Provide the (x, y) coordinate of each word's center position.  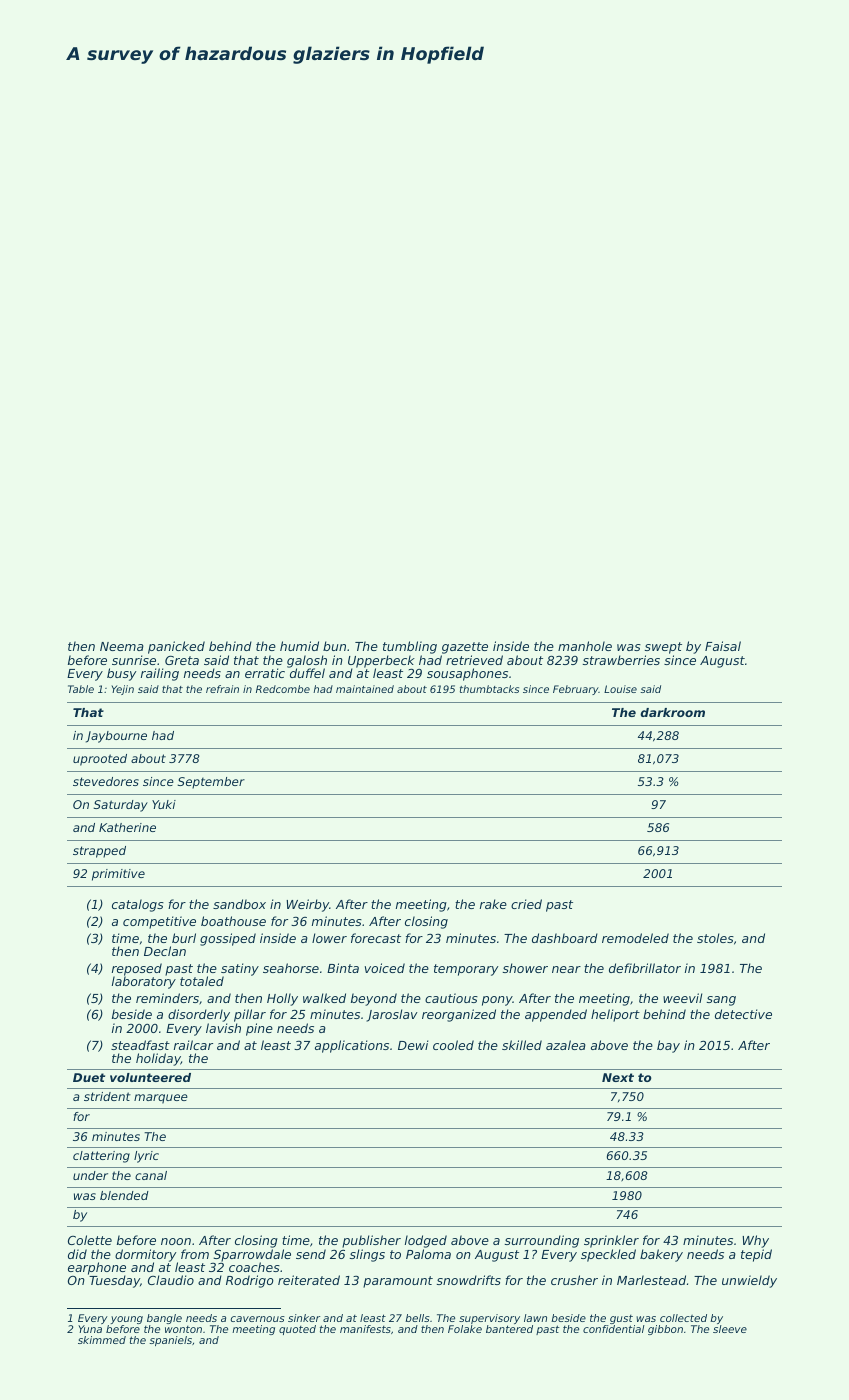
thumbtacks (489, 689)
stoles (715, 938)
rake (493, 904)
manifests (365, 1329)
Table (81, 689)
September (211, 783)
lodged (426, 1241)
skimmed (102, 1340)
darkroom (672, 712)
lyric (146, 1157)
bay (668, 1046)
